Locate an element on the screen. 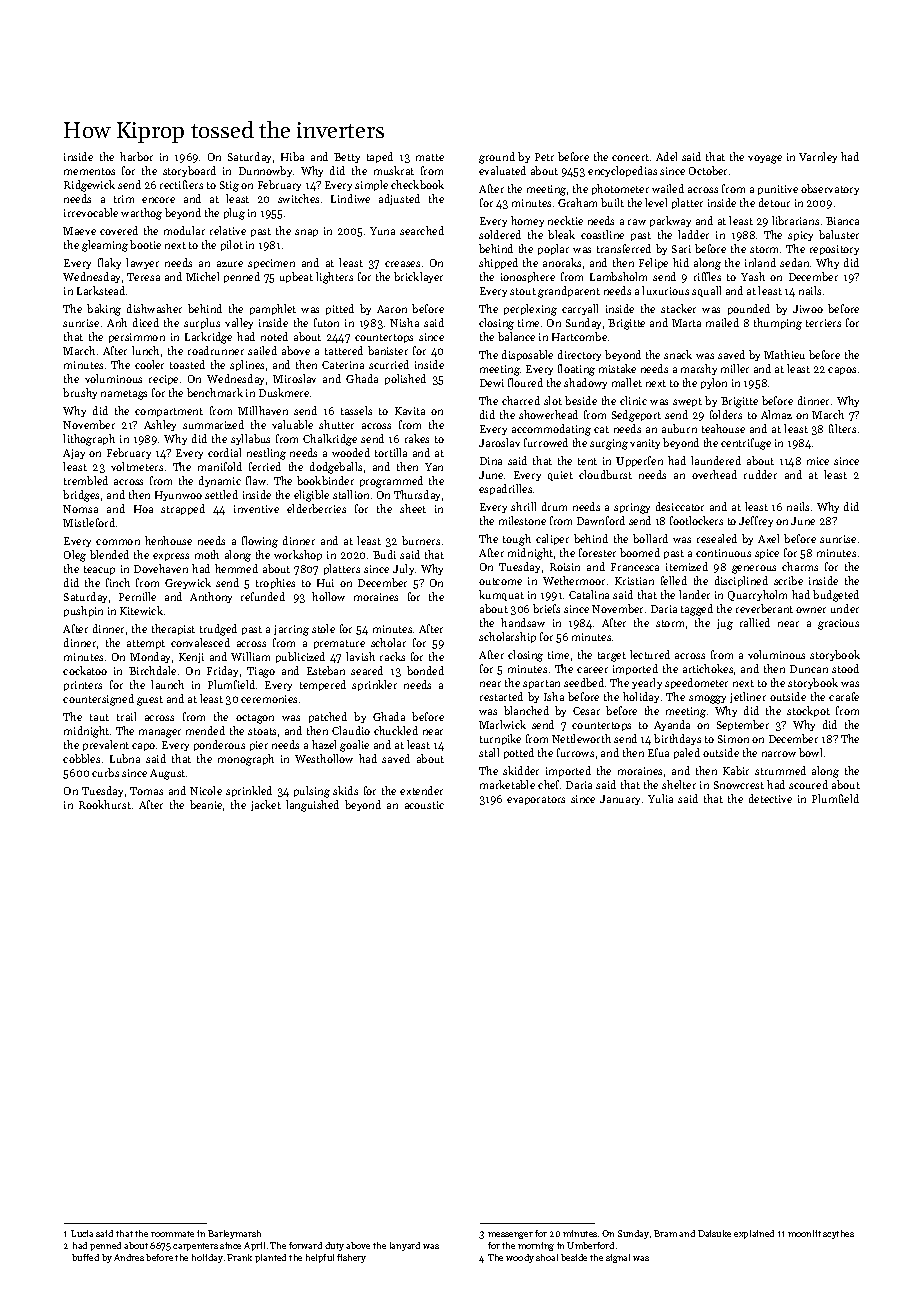 The height and width of the screenshot is (1308, 924). Jaroslav is located at coordinates (499, 442).
